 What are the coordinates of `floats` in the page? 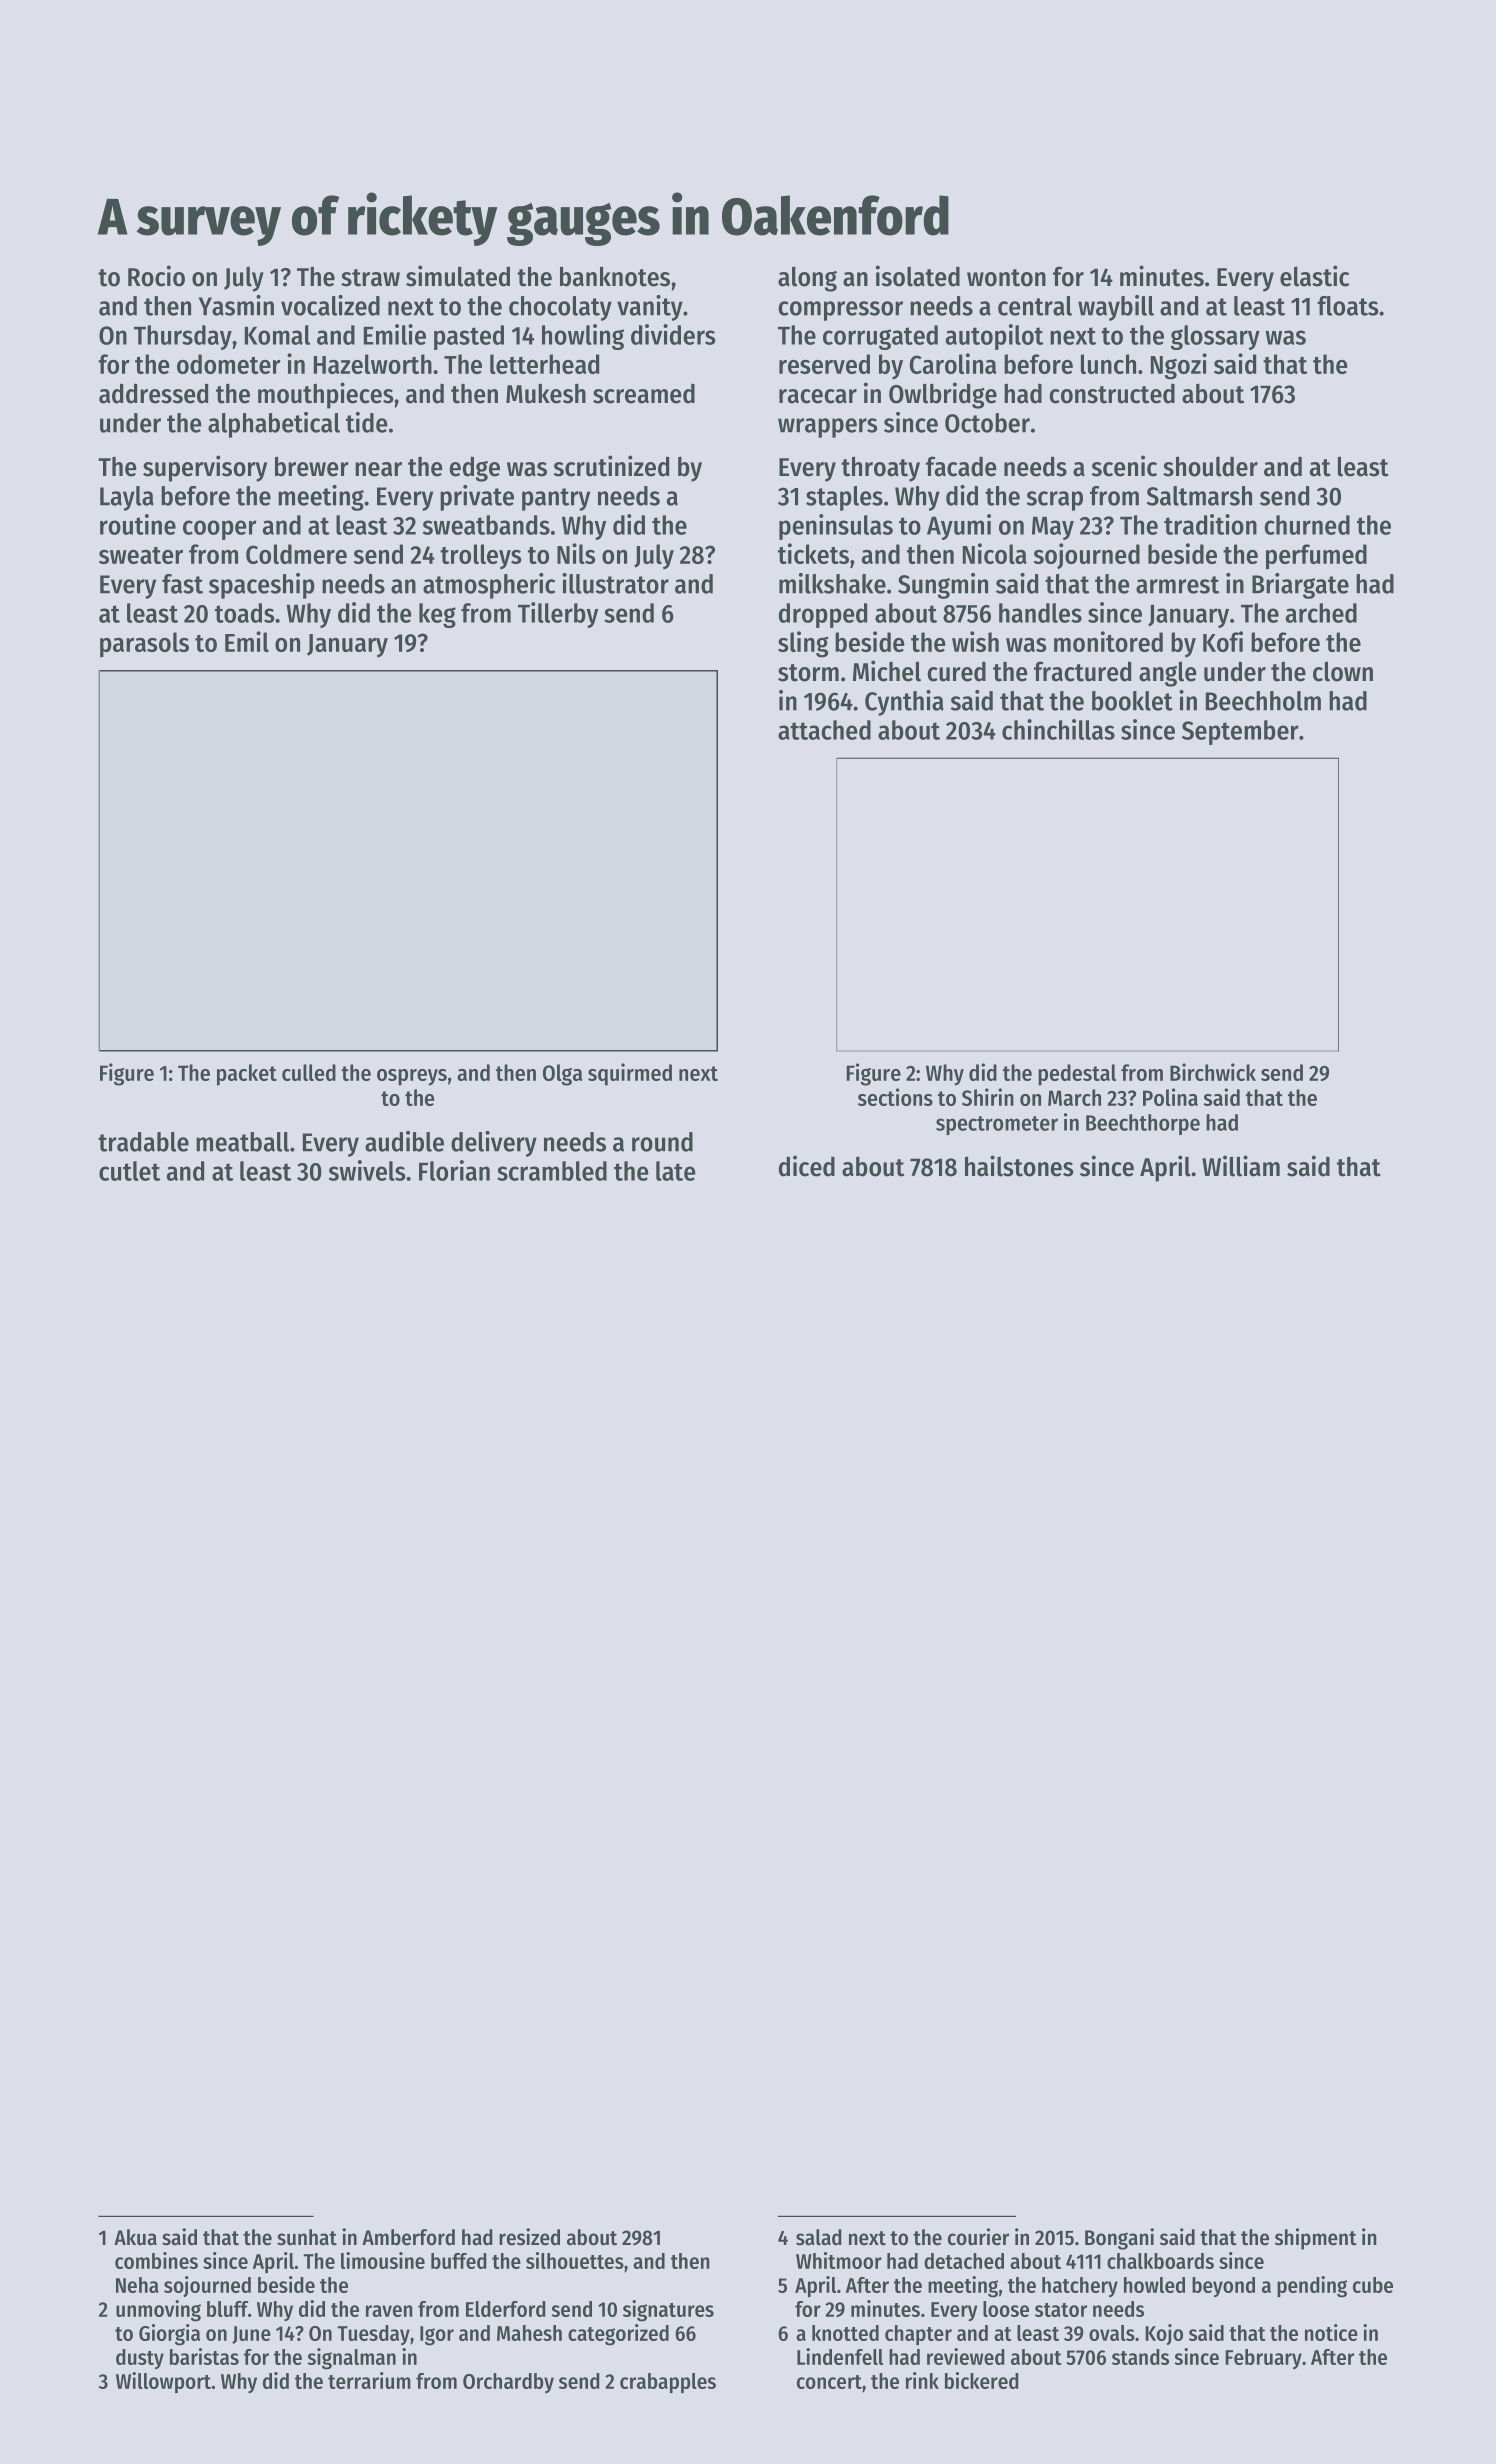 It's located at (1348, 306).
